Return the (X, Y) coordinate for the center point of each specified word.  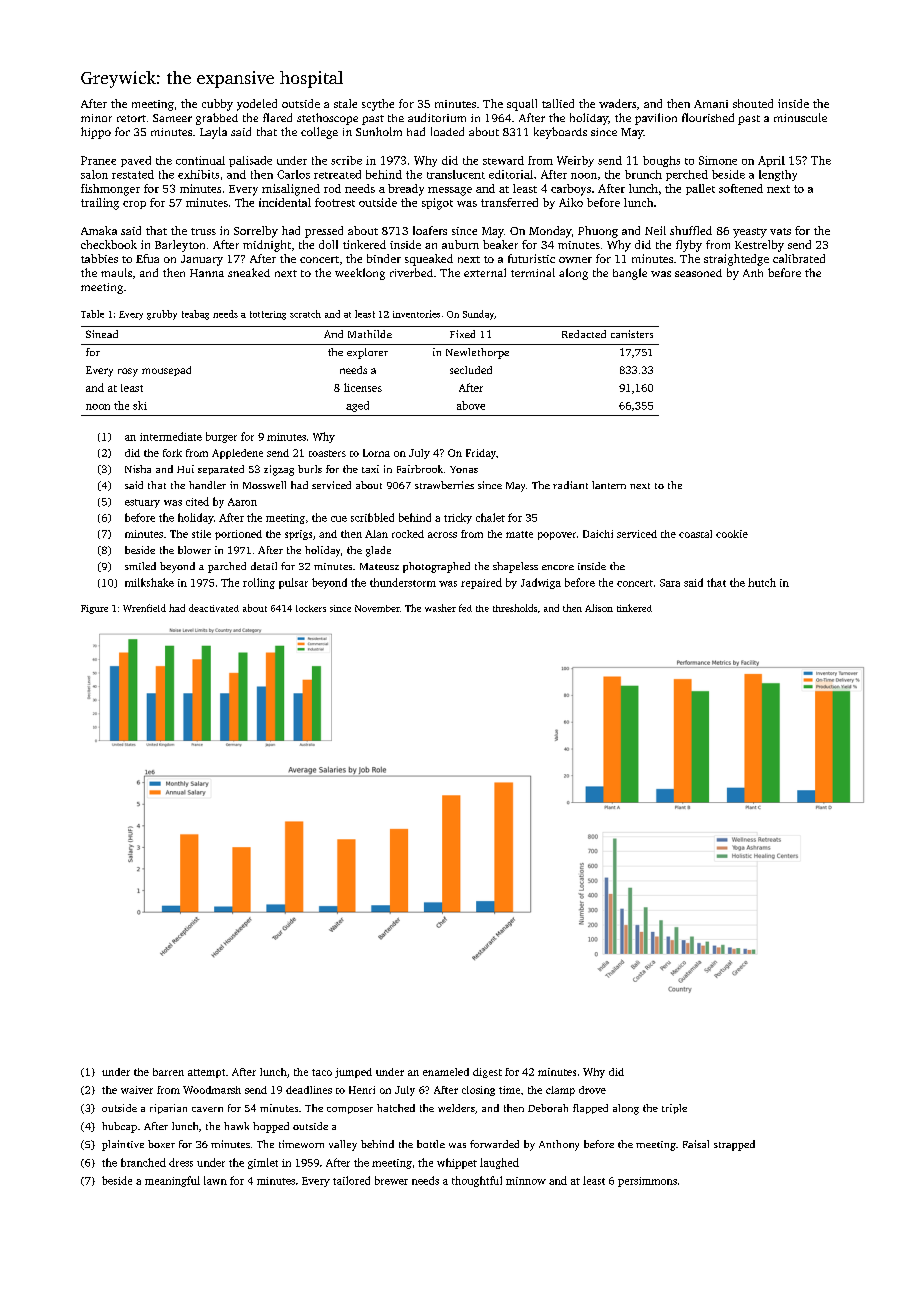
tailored (351, 1180)
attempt (206, 1073)
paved (136, 161)
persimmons (647, 1182)
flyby (689, 246)
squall (522, 105)
